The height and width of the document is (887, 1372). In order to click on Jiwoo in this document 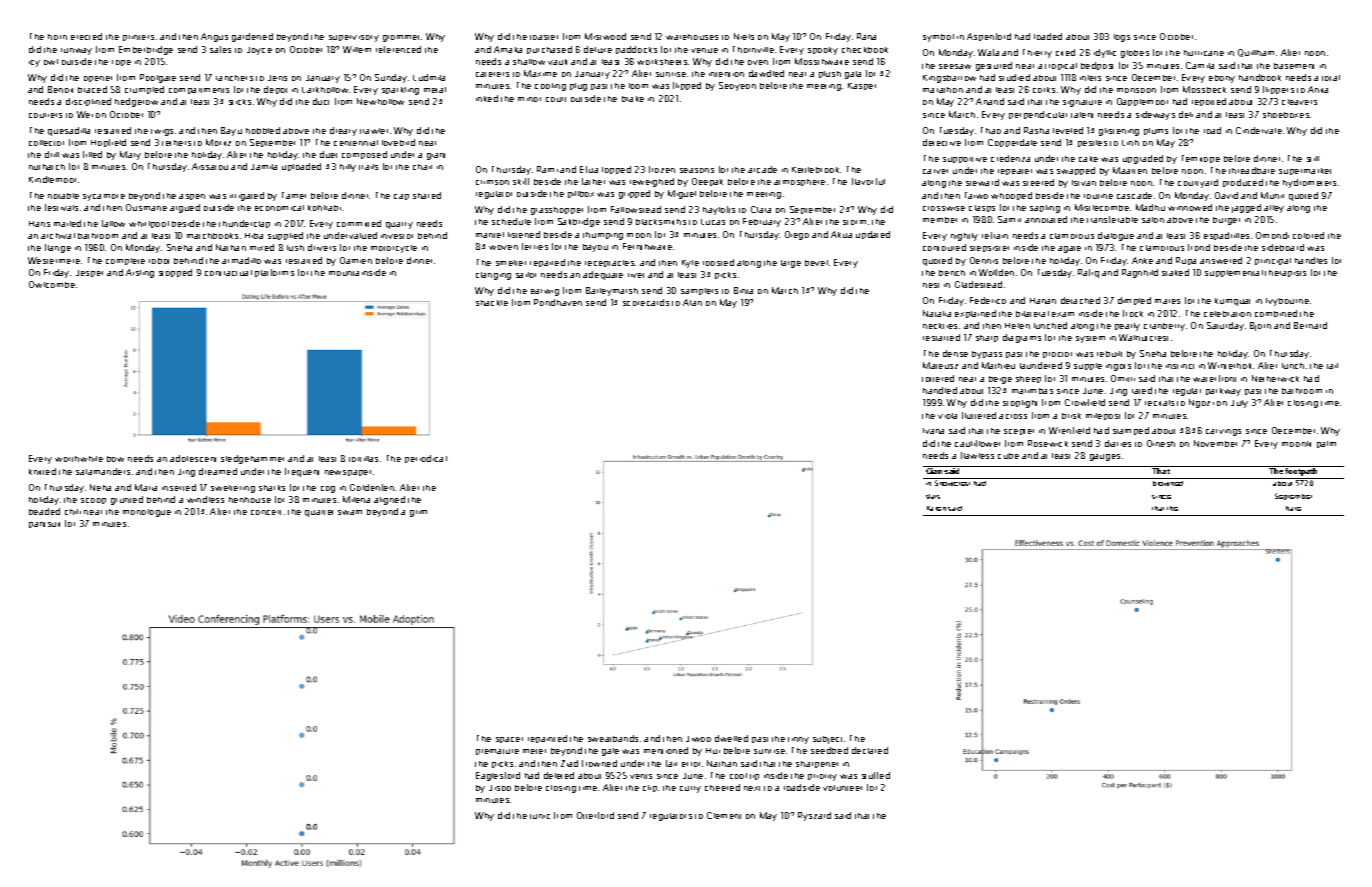, I will do `click(698, 739)`.
